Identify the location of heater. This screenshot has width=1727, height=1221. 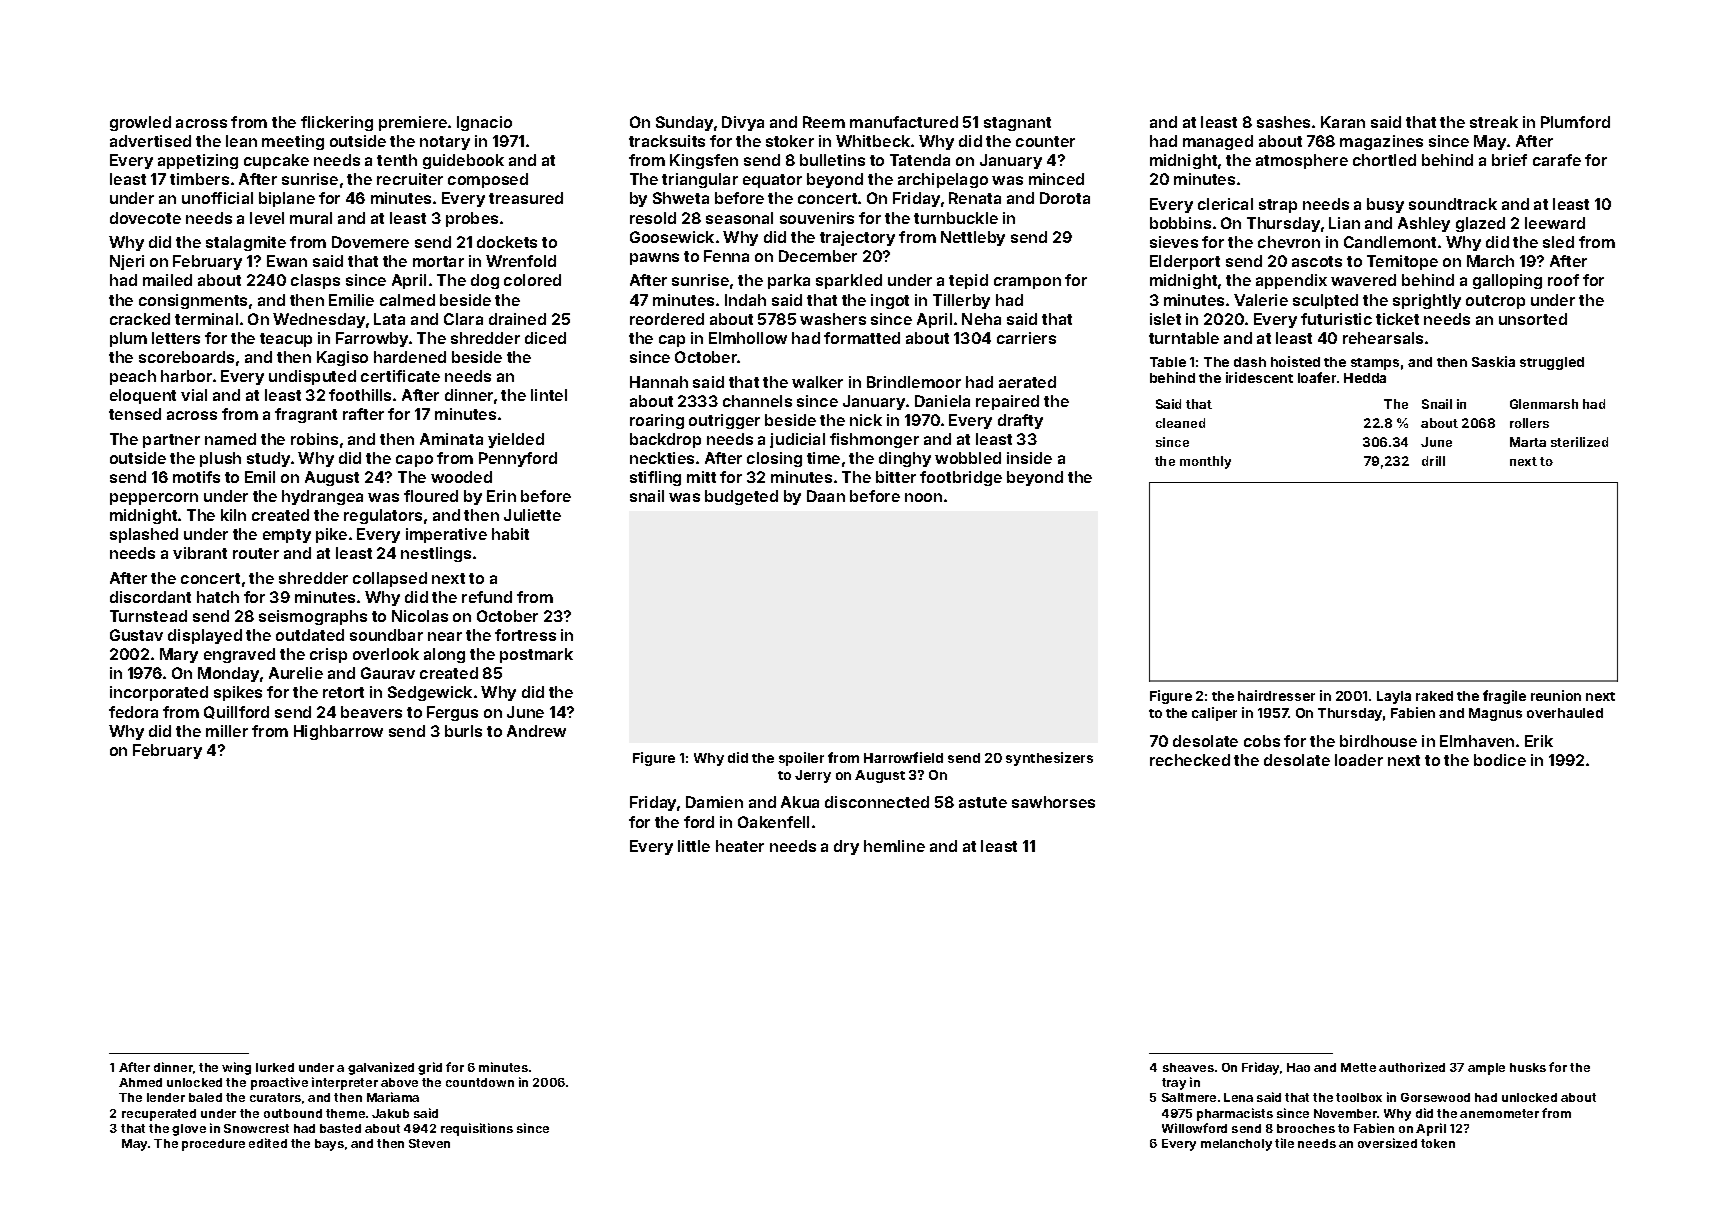
(740, 846).
